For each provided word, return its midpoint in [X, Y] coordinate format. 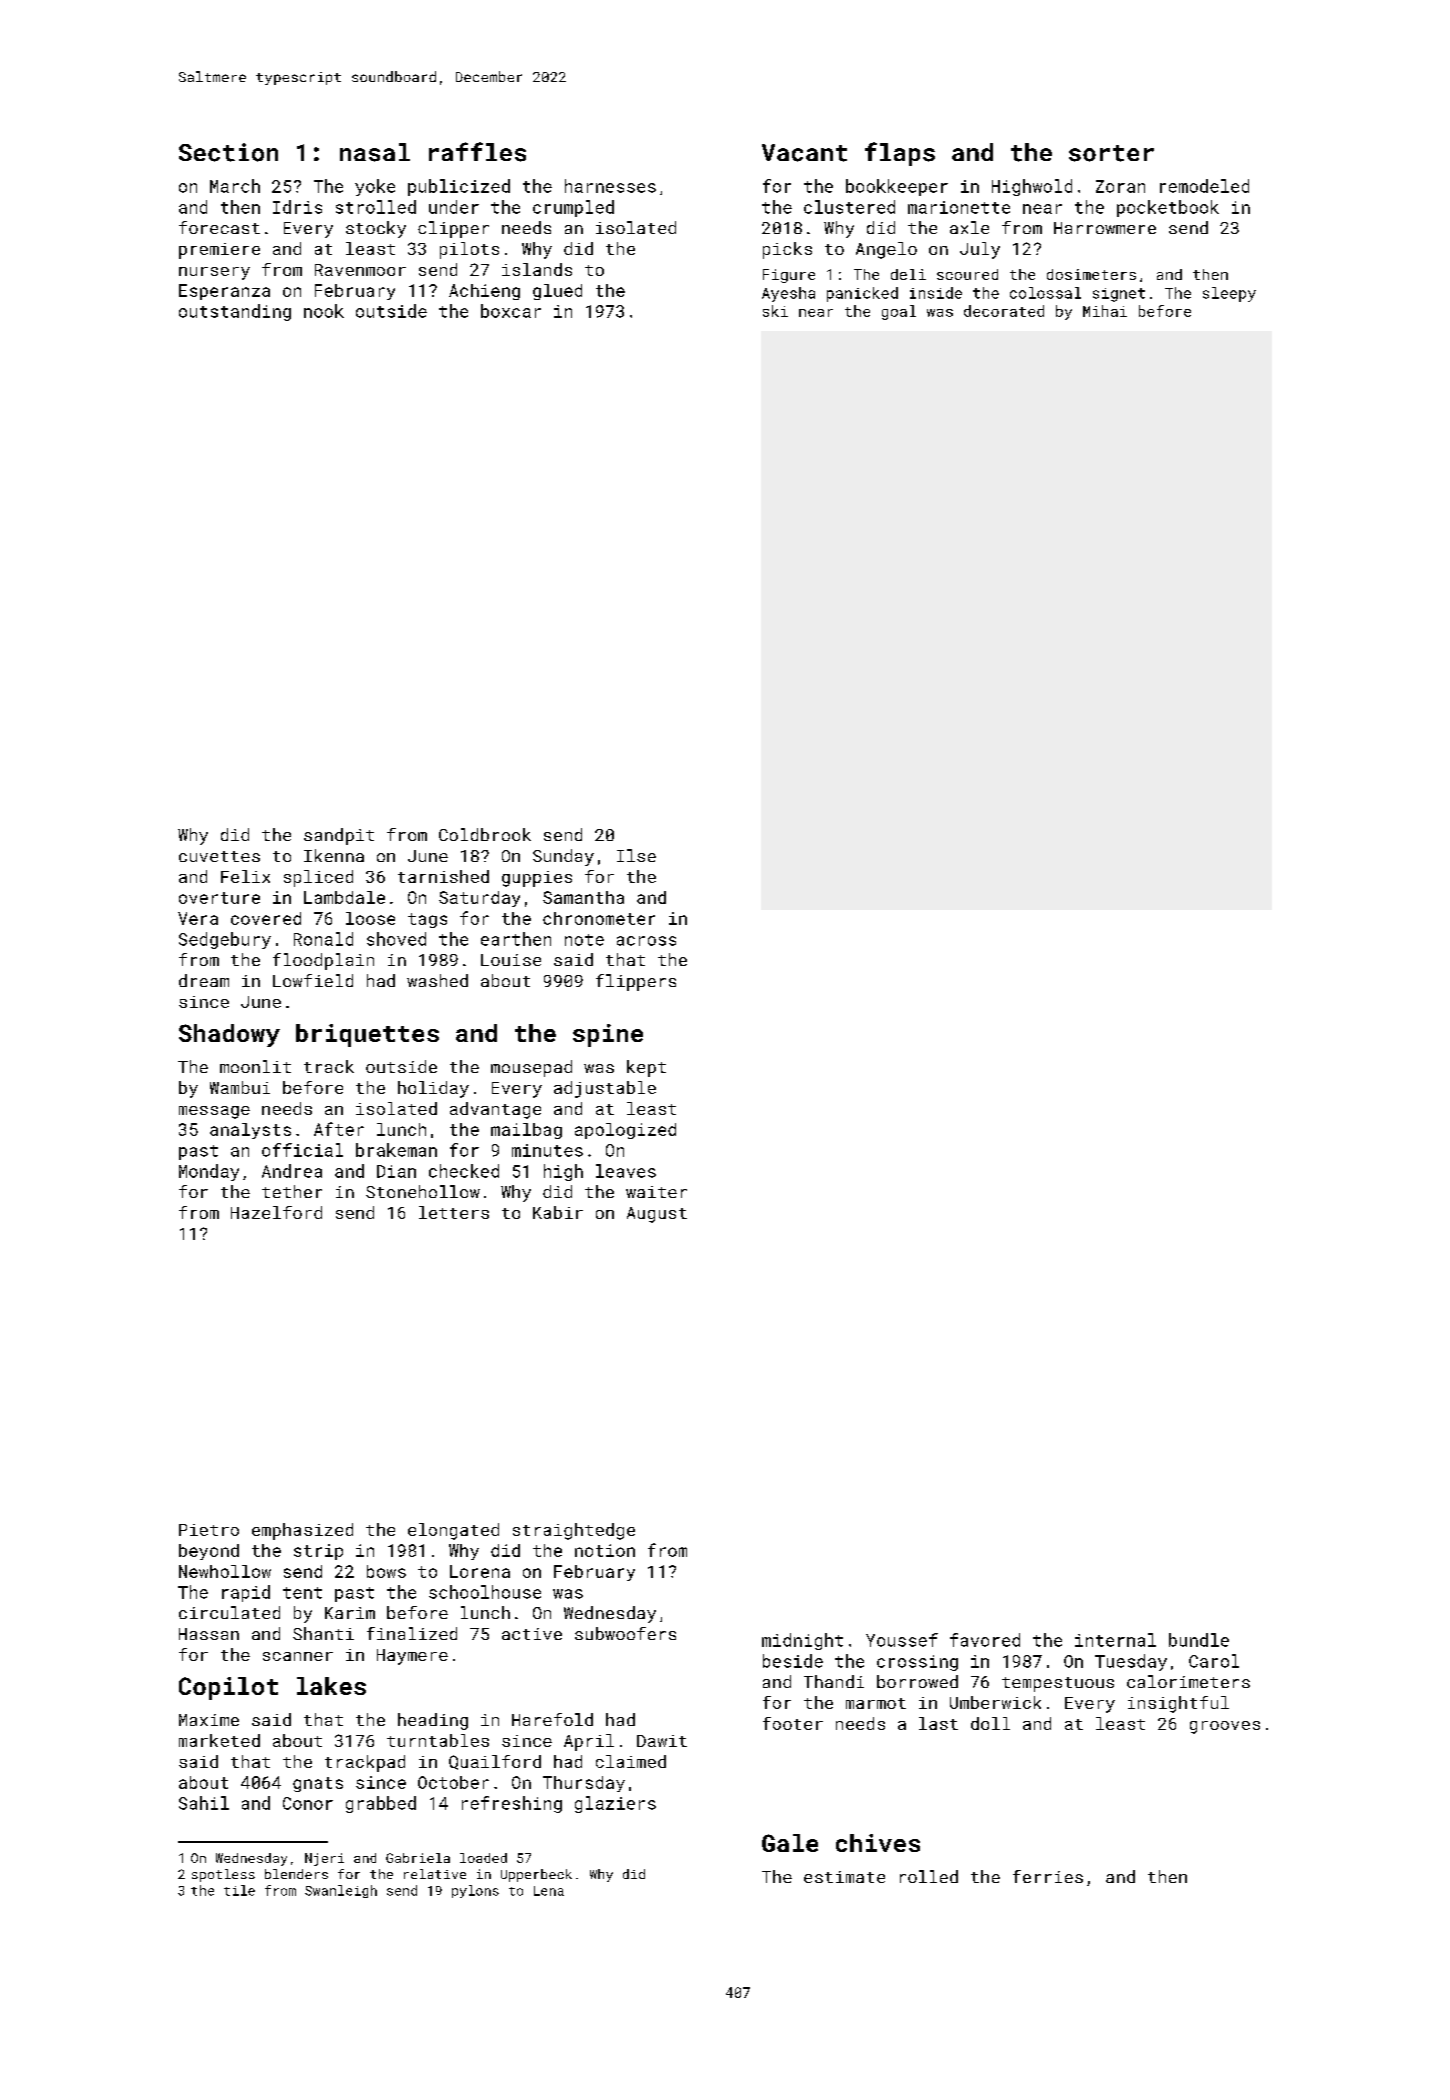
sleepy [1229, 294]
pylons [475, 1891]
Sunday [563, 857]
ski [775, 311]
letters [454, 1212]
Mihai [1105, 311]
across [646, 941]
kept [646, 1068]
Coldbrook [485, 834]
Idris [297, 207]
